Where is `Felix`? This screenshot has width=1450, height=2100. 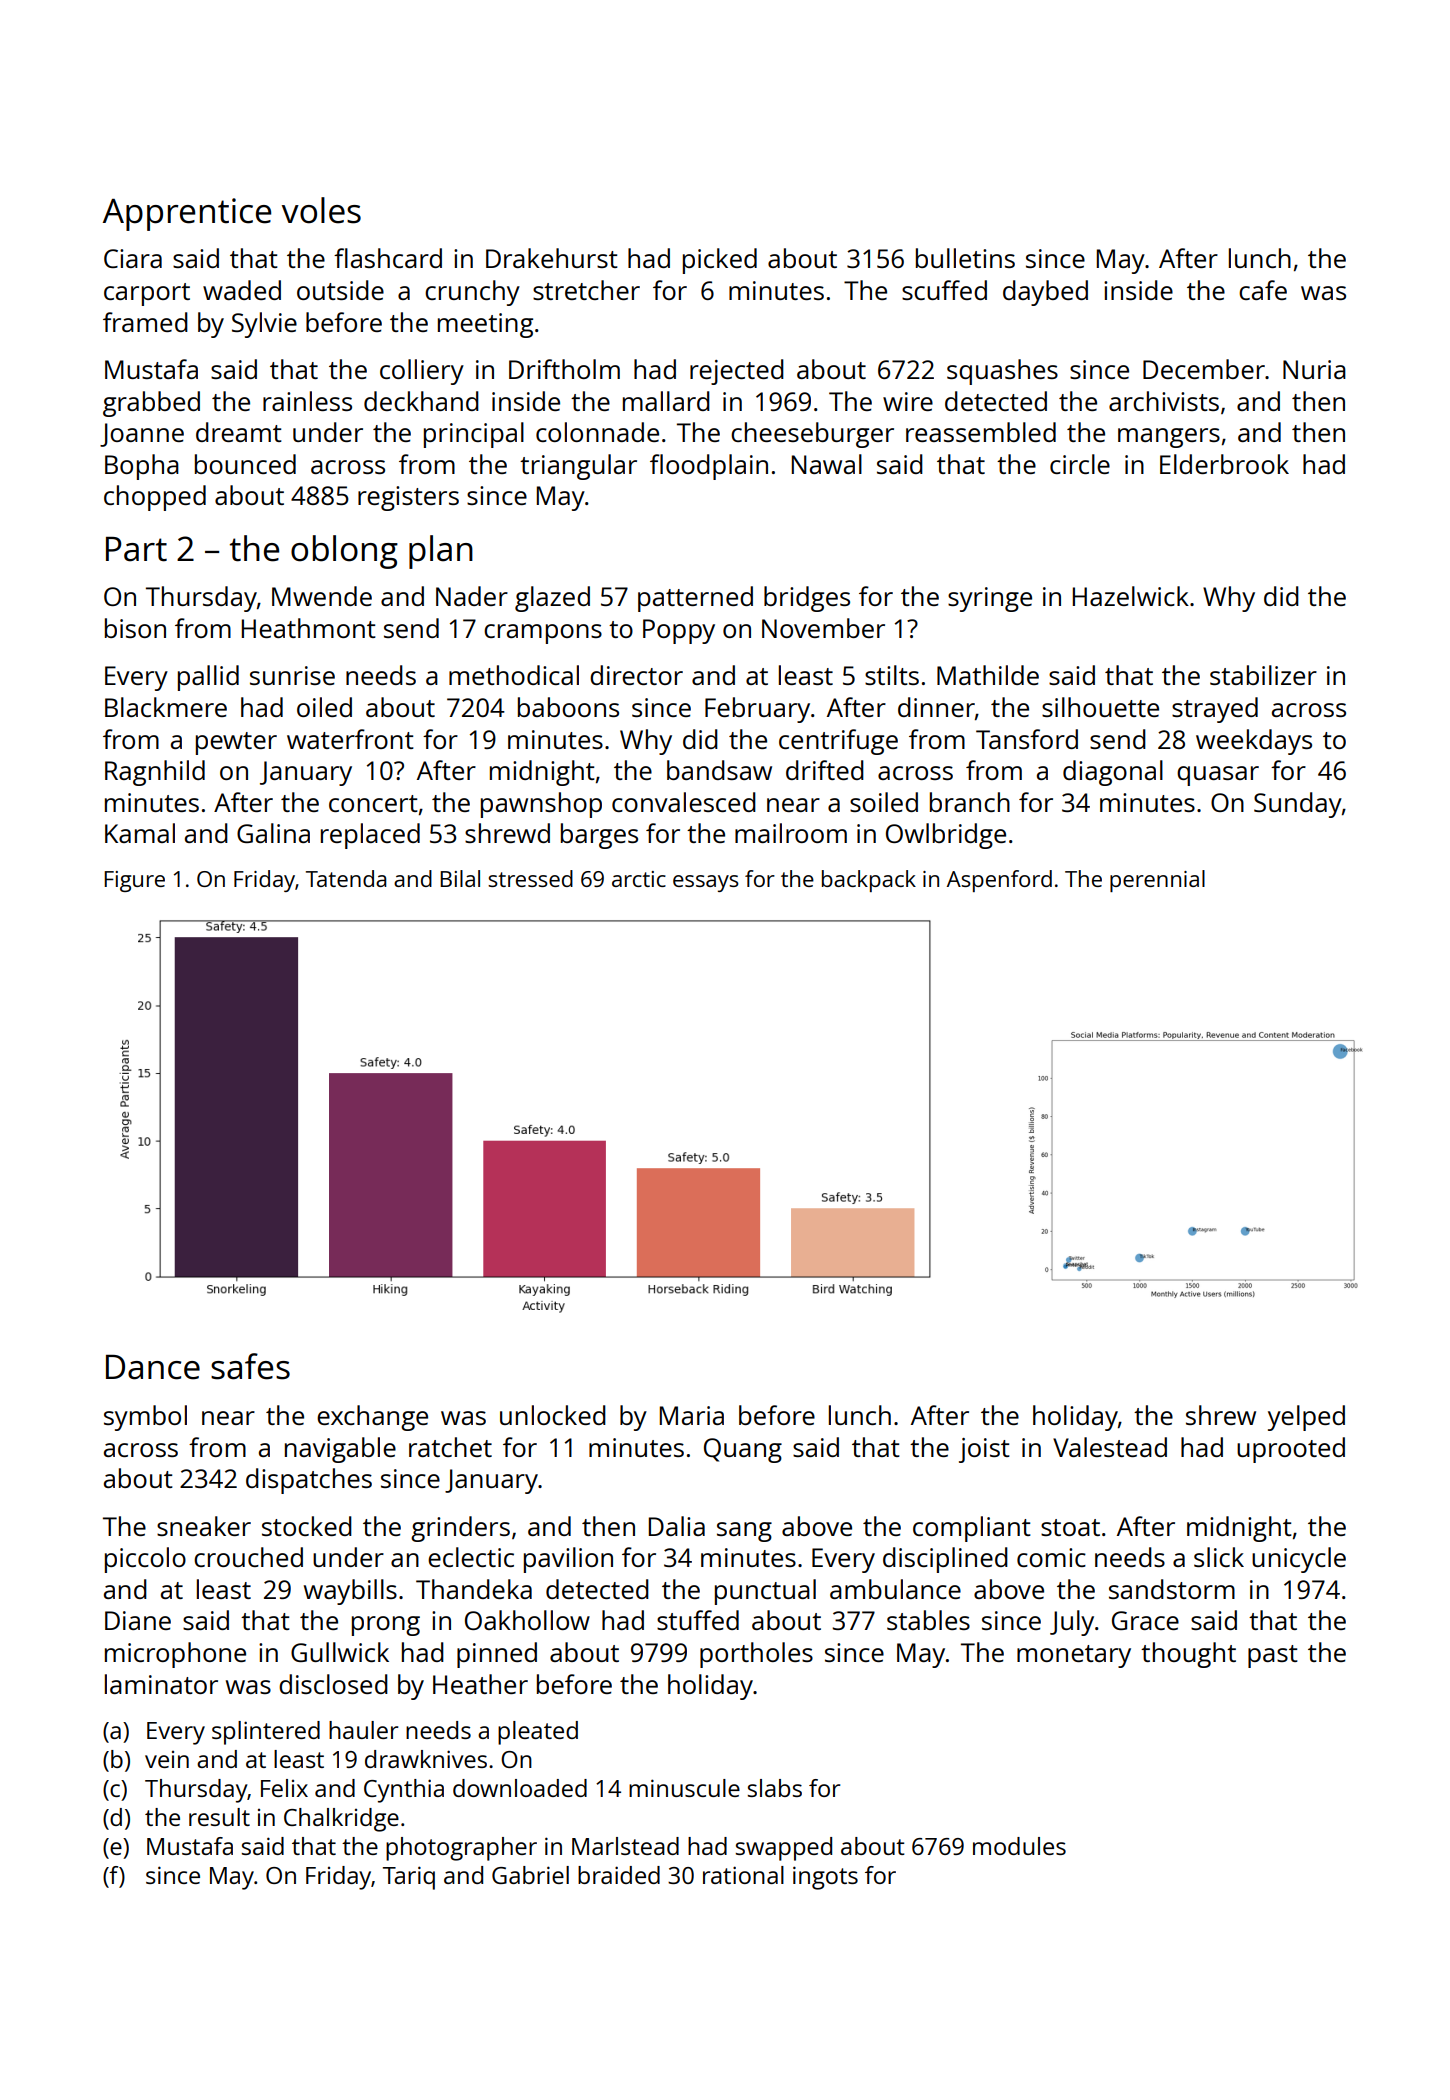 Felix is located at coordinates (284, 1788).
